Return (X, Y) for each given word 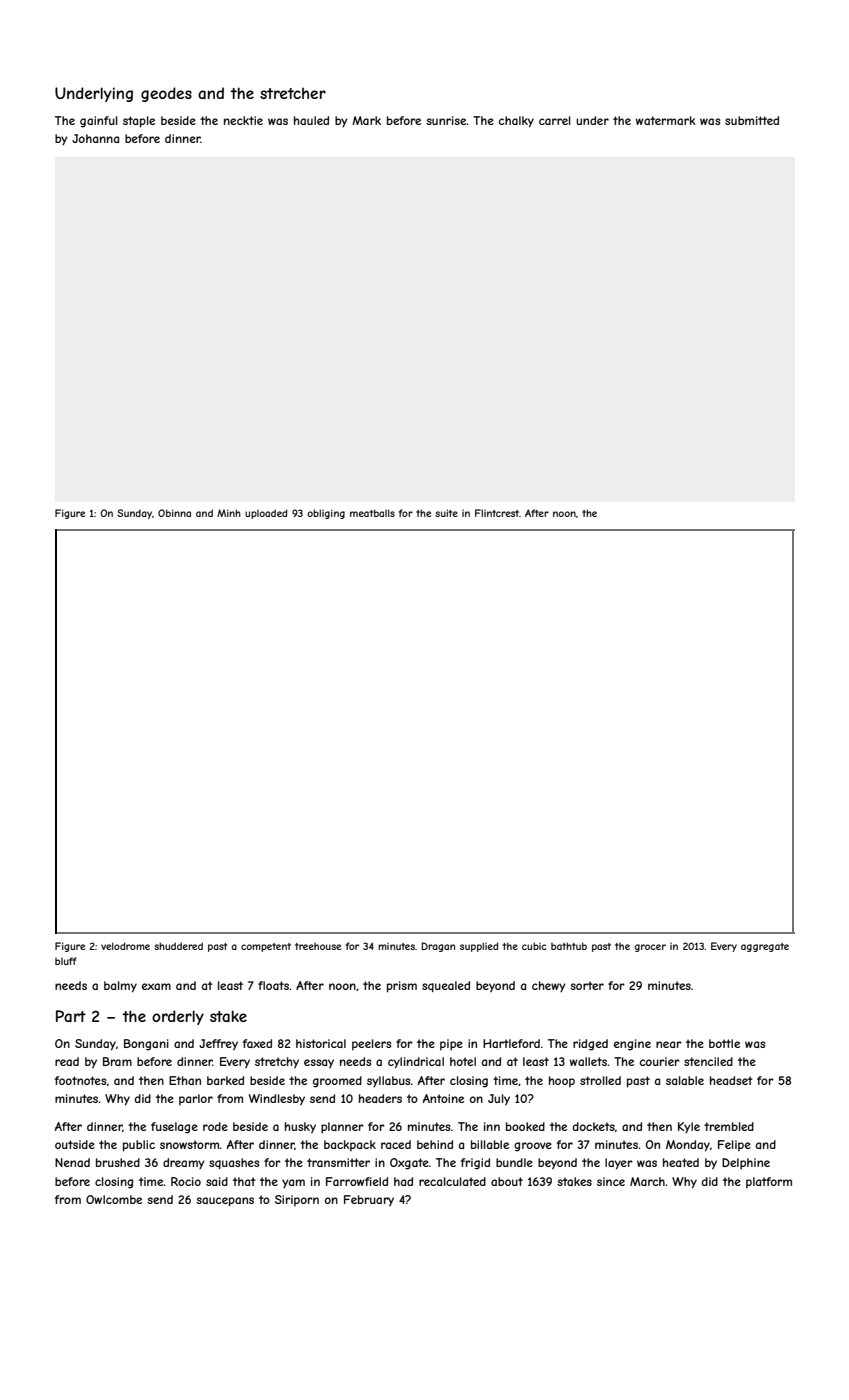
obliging (326, 514)
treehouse (318, 946)
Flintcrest (497, 513)
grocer (650, 948)
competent (266, 947)
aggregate (765, 947)
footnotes (80, 1080)
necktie (243, 120)
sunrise (446, 120)
